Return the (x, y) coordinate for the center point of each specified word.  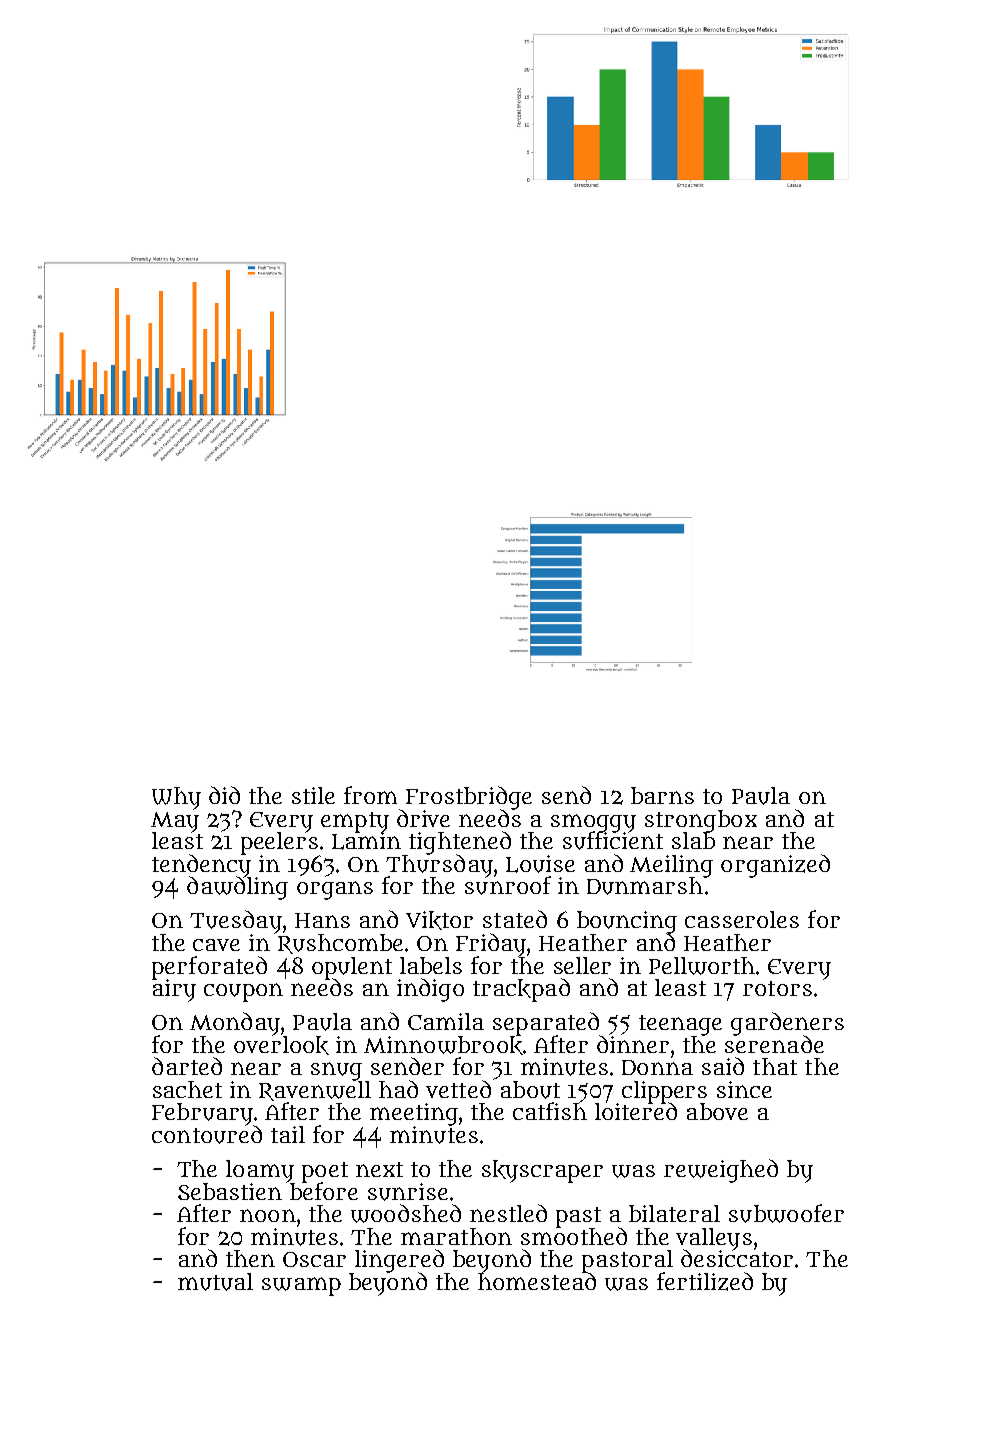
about (530, 1090)
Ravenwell (315, 1091)
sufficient (613, 841)
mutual (215, 1282)
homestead (537, 1281)
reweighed (721, 1171)
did (224, 795)
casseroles (742, 919)
